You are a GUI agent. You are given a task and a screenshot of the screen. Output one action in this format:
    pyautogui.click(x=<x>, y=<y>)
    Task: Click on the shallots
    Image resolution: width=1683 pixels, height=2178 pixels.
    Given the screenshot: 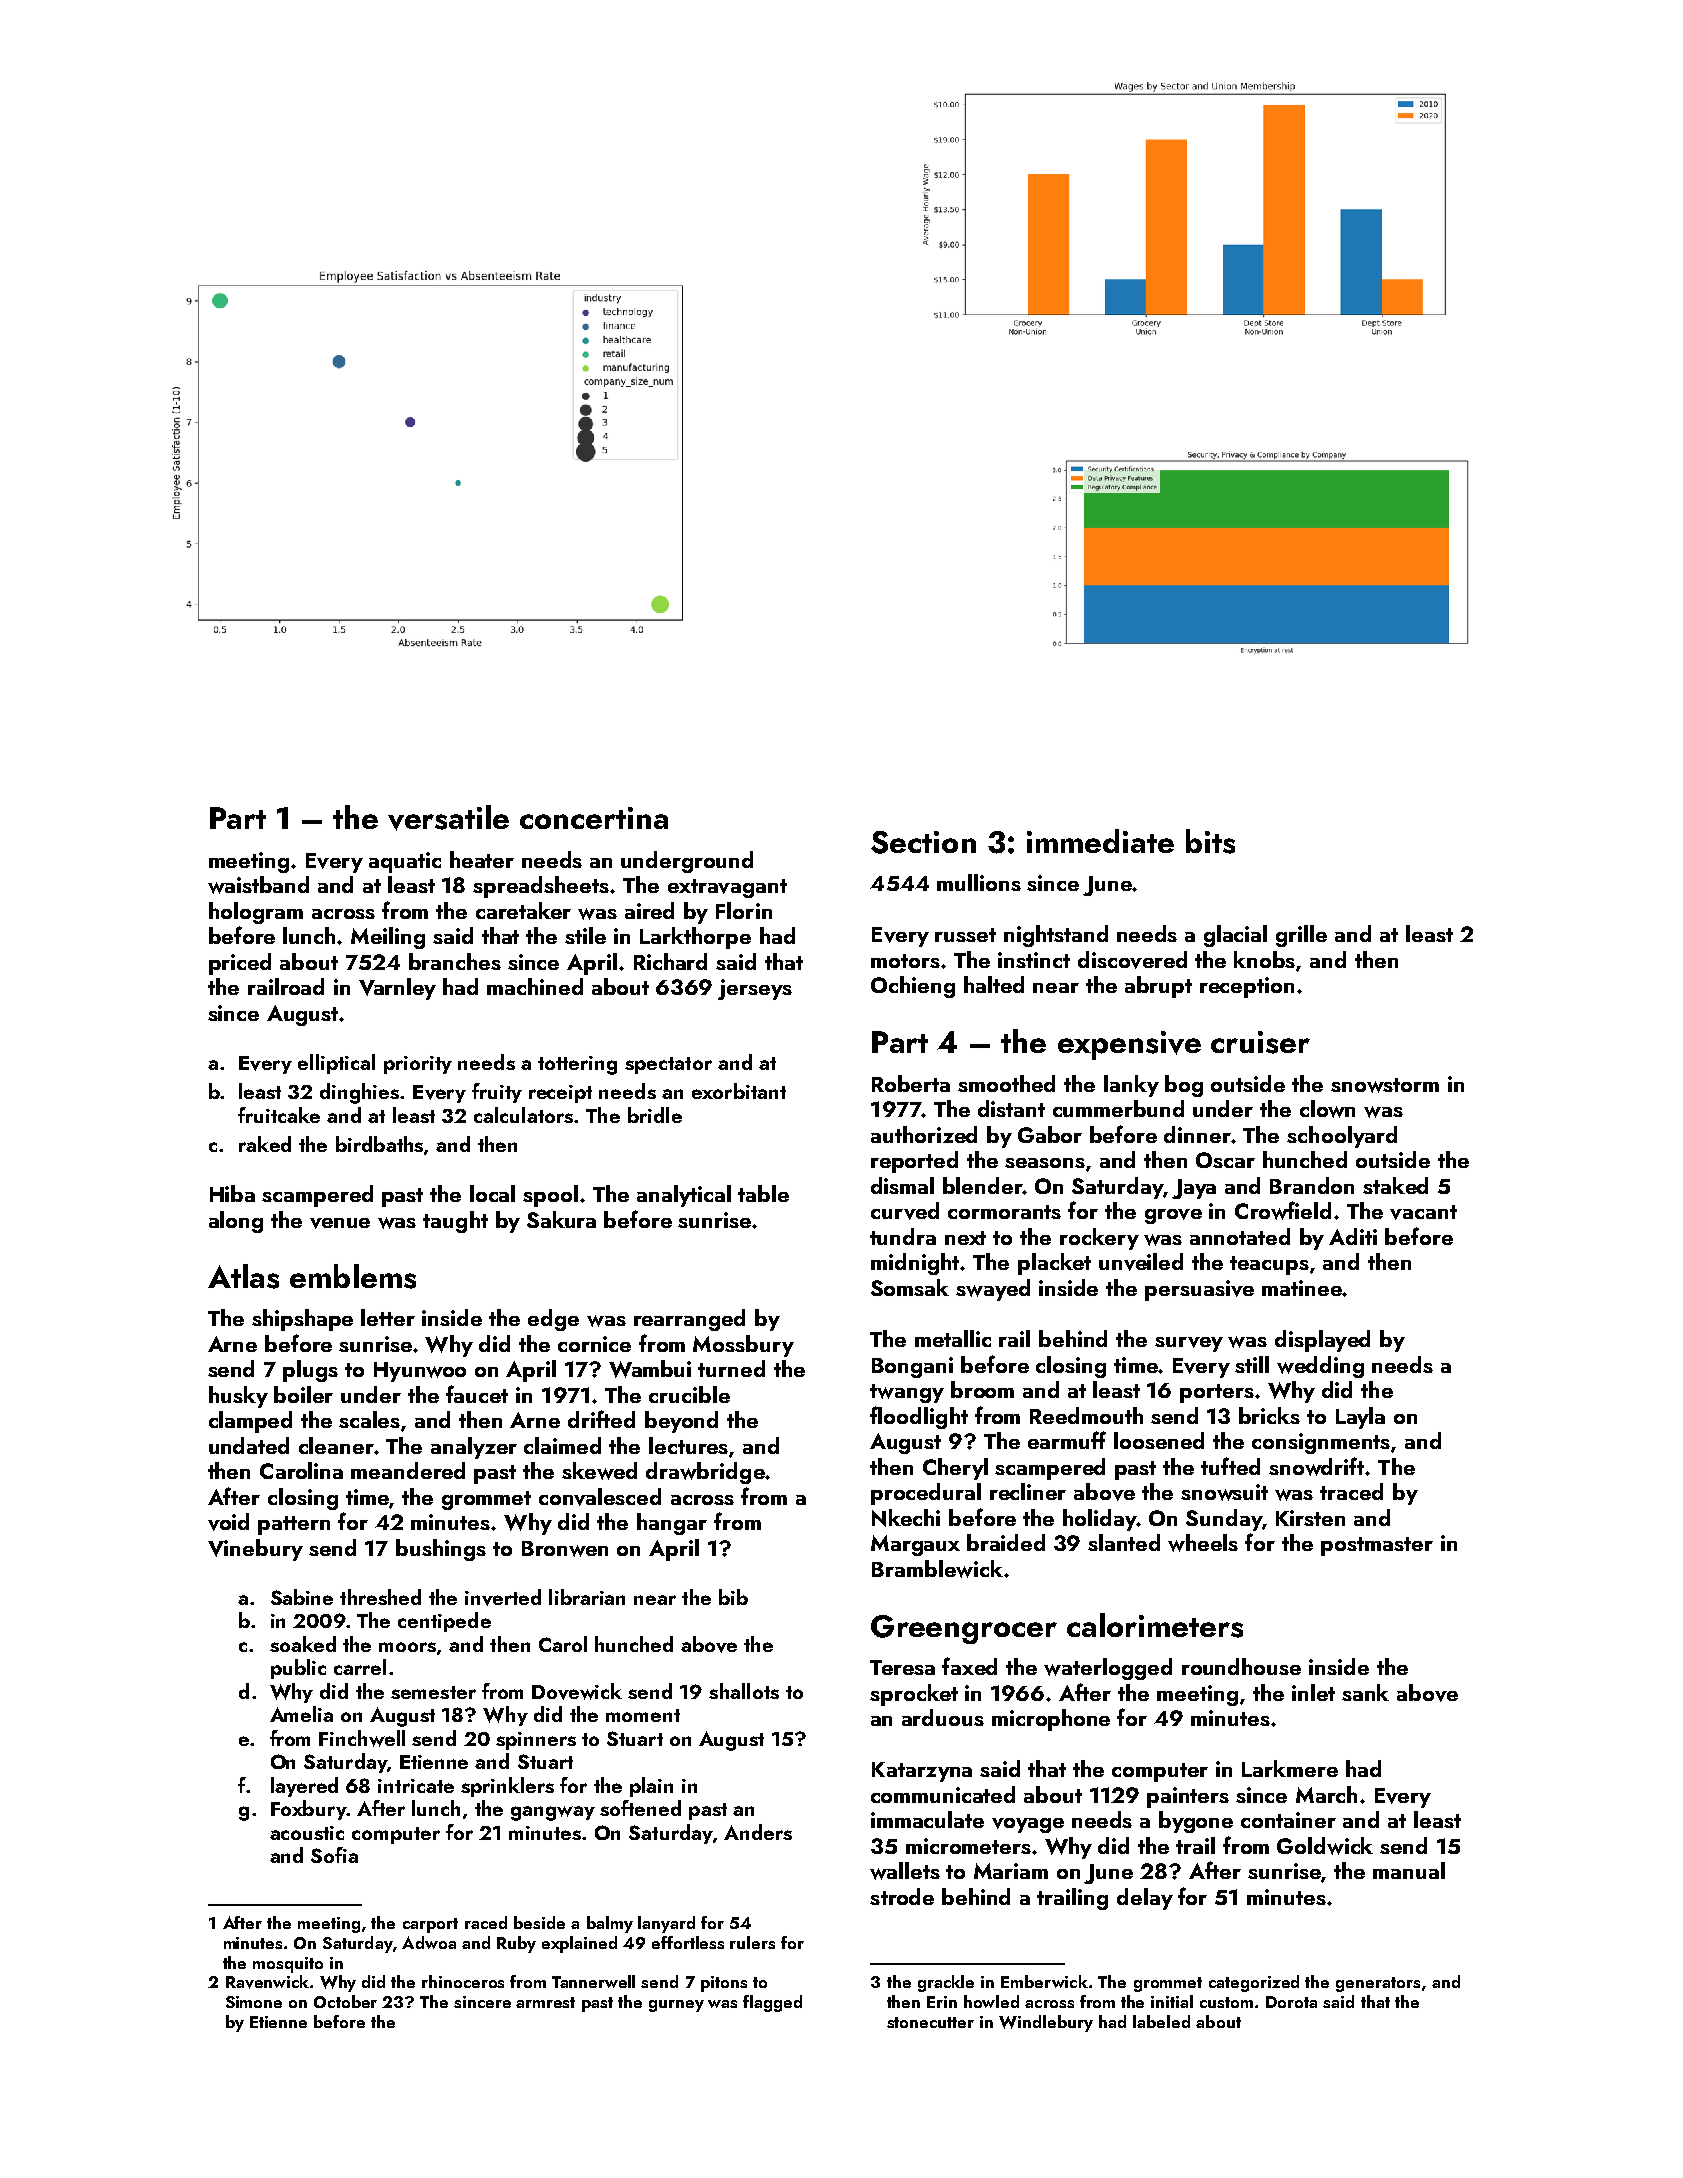 What is the action you would take?
    pyautogui.click(x=744, y=1691)
